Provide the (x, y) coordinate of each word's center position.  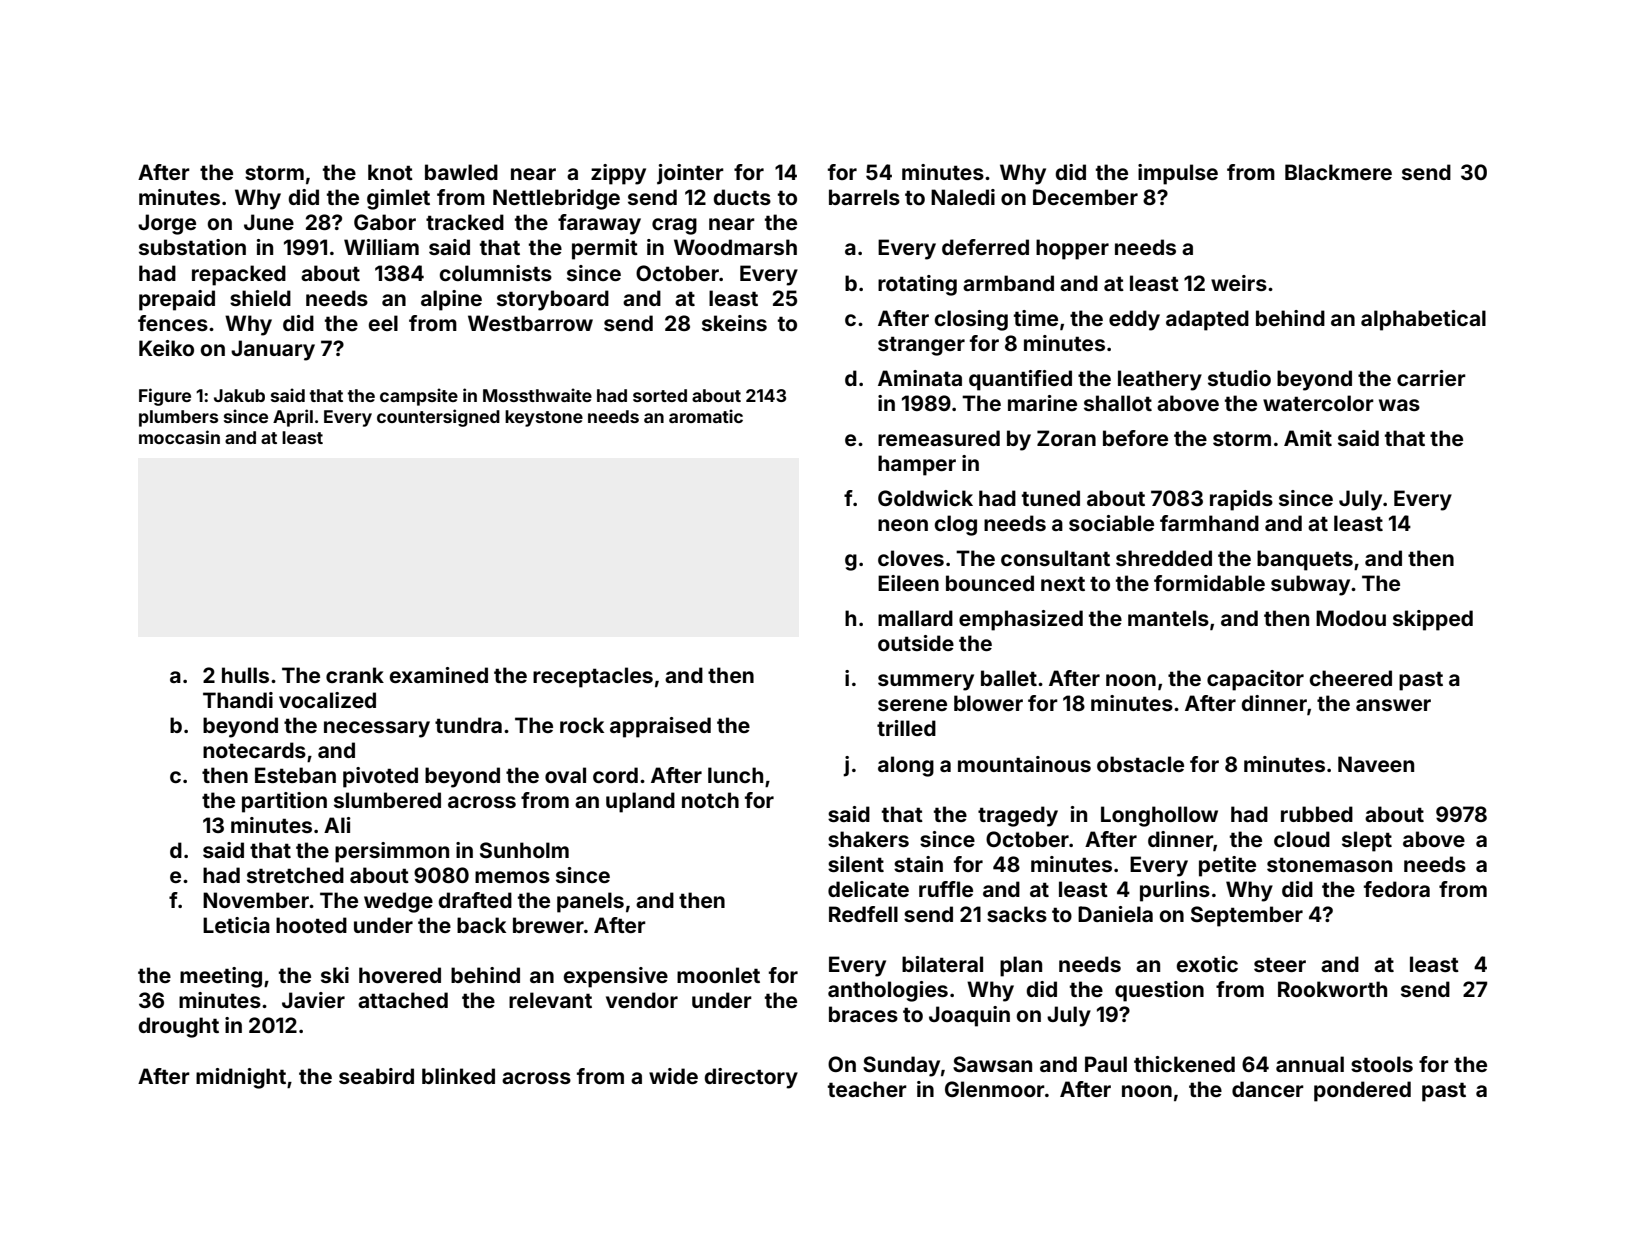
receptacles (593, 677)
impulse (1178, 174)
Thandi (238, 700)
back (481, 925)
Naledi (963, 197)
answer (1393, 705)
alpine (451, 300)
